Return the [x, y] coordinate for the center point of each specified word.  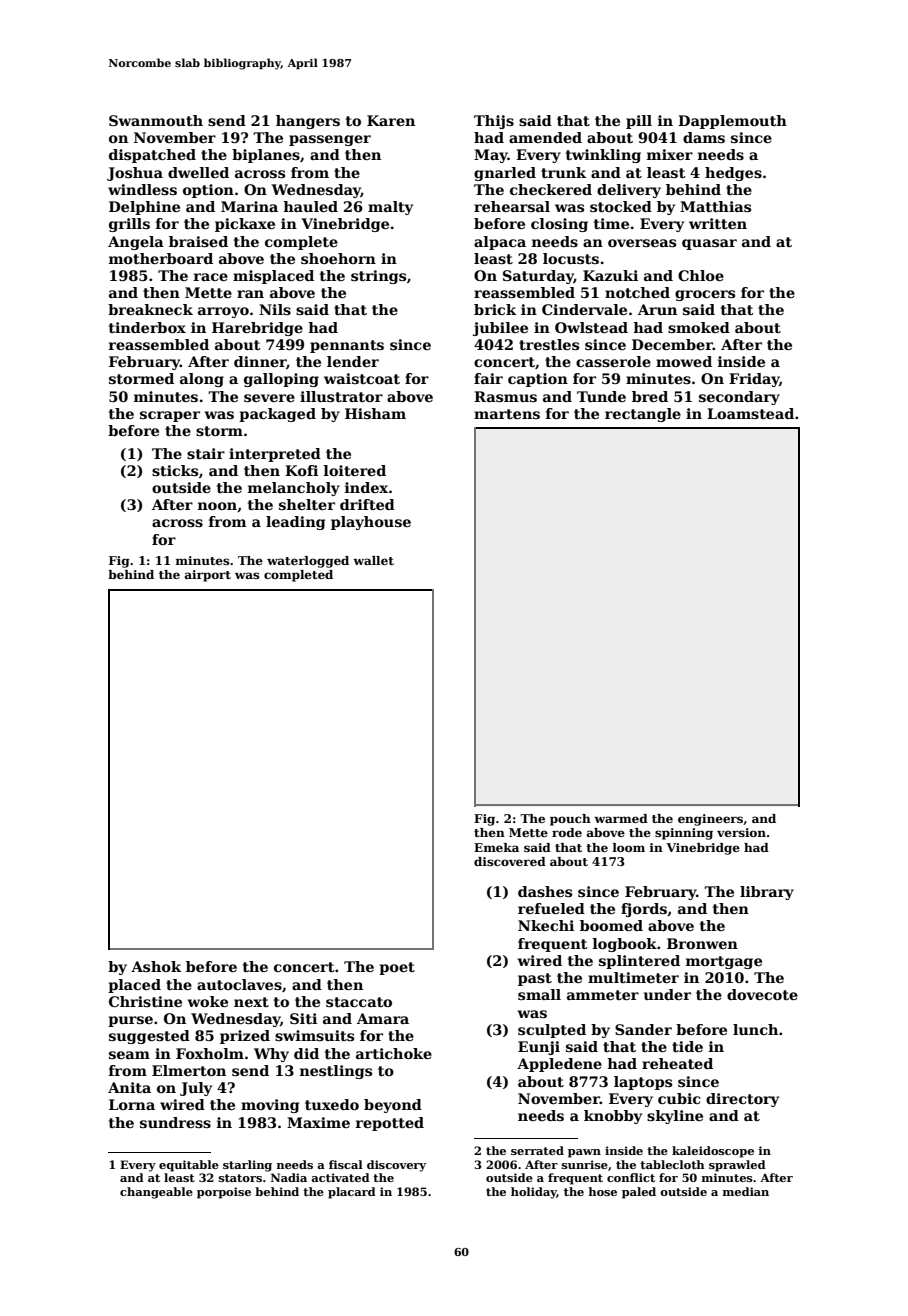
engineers [710, 820]
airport [208, 576]
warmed [621, 818]
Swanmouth [156, 120]
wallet [373, 560]
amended [545, 137]
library [767, 893]
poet [397, 968]
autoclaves [239, 984]
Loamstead [750, 413]
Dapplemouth [732, 122]
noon [217, 506]
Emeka [496, 847]
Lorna [132, 1104]
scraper [170, 416]
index [366, 487]
